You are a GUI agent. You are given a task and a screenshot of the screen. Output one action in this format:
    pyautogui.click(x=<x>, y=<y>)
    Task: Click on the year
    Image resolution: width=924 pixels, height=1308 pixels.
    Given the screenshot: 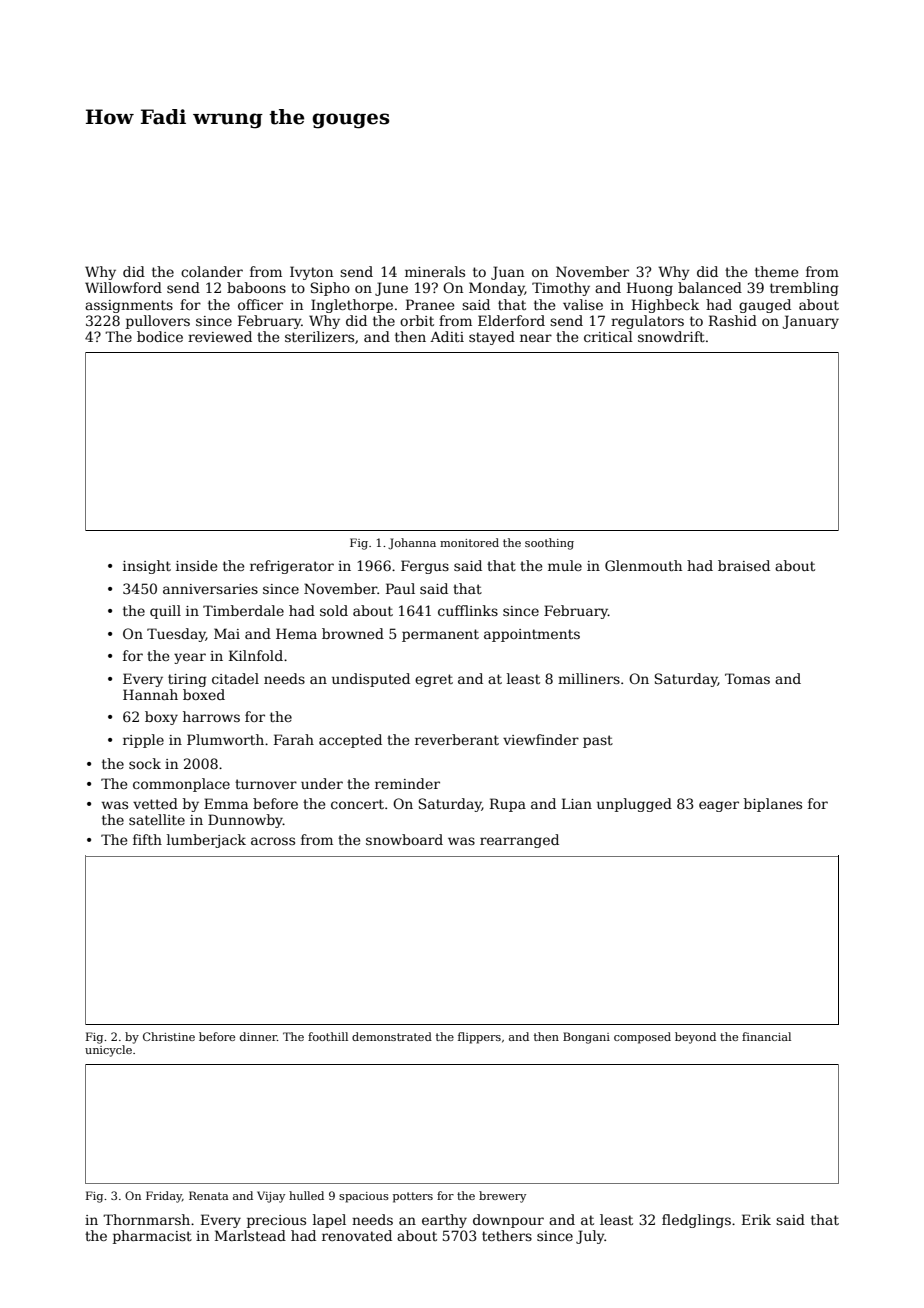 What is the action you would take?
    pyautogui.click(x=190, y=658)
